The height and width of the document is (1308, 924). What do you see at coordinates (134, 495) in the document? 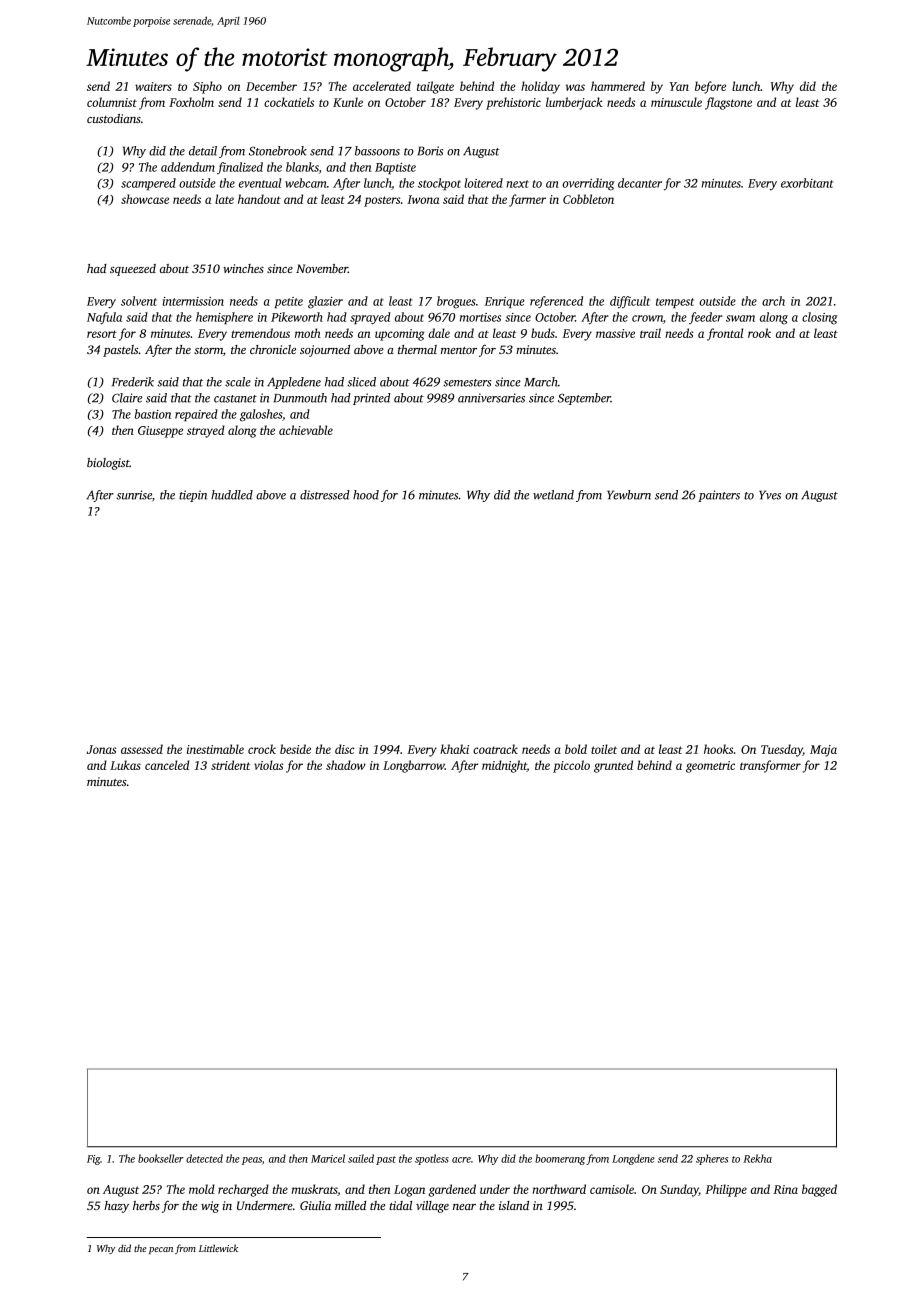
I see `sunrise` at bounding box center [134, 495].
